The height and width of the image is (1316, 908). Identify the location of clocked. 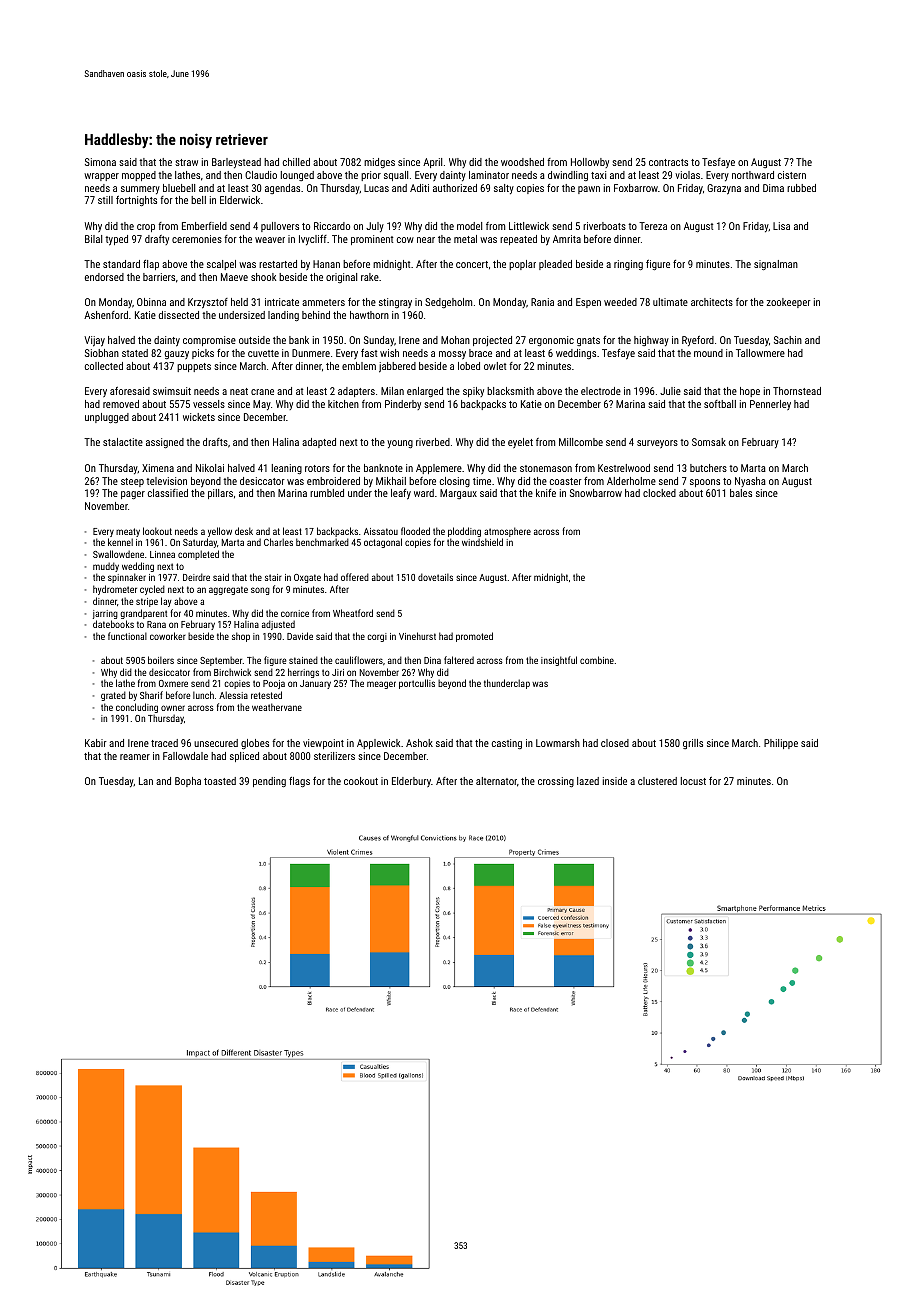
(659, 493).
